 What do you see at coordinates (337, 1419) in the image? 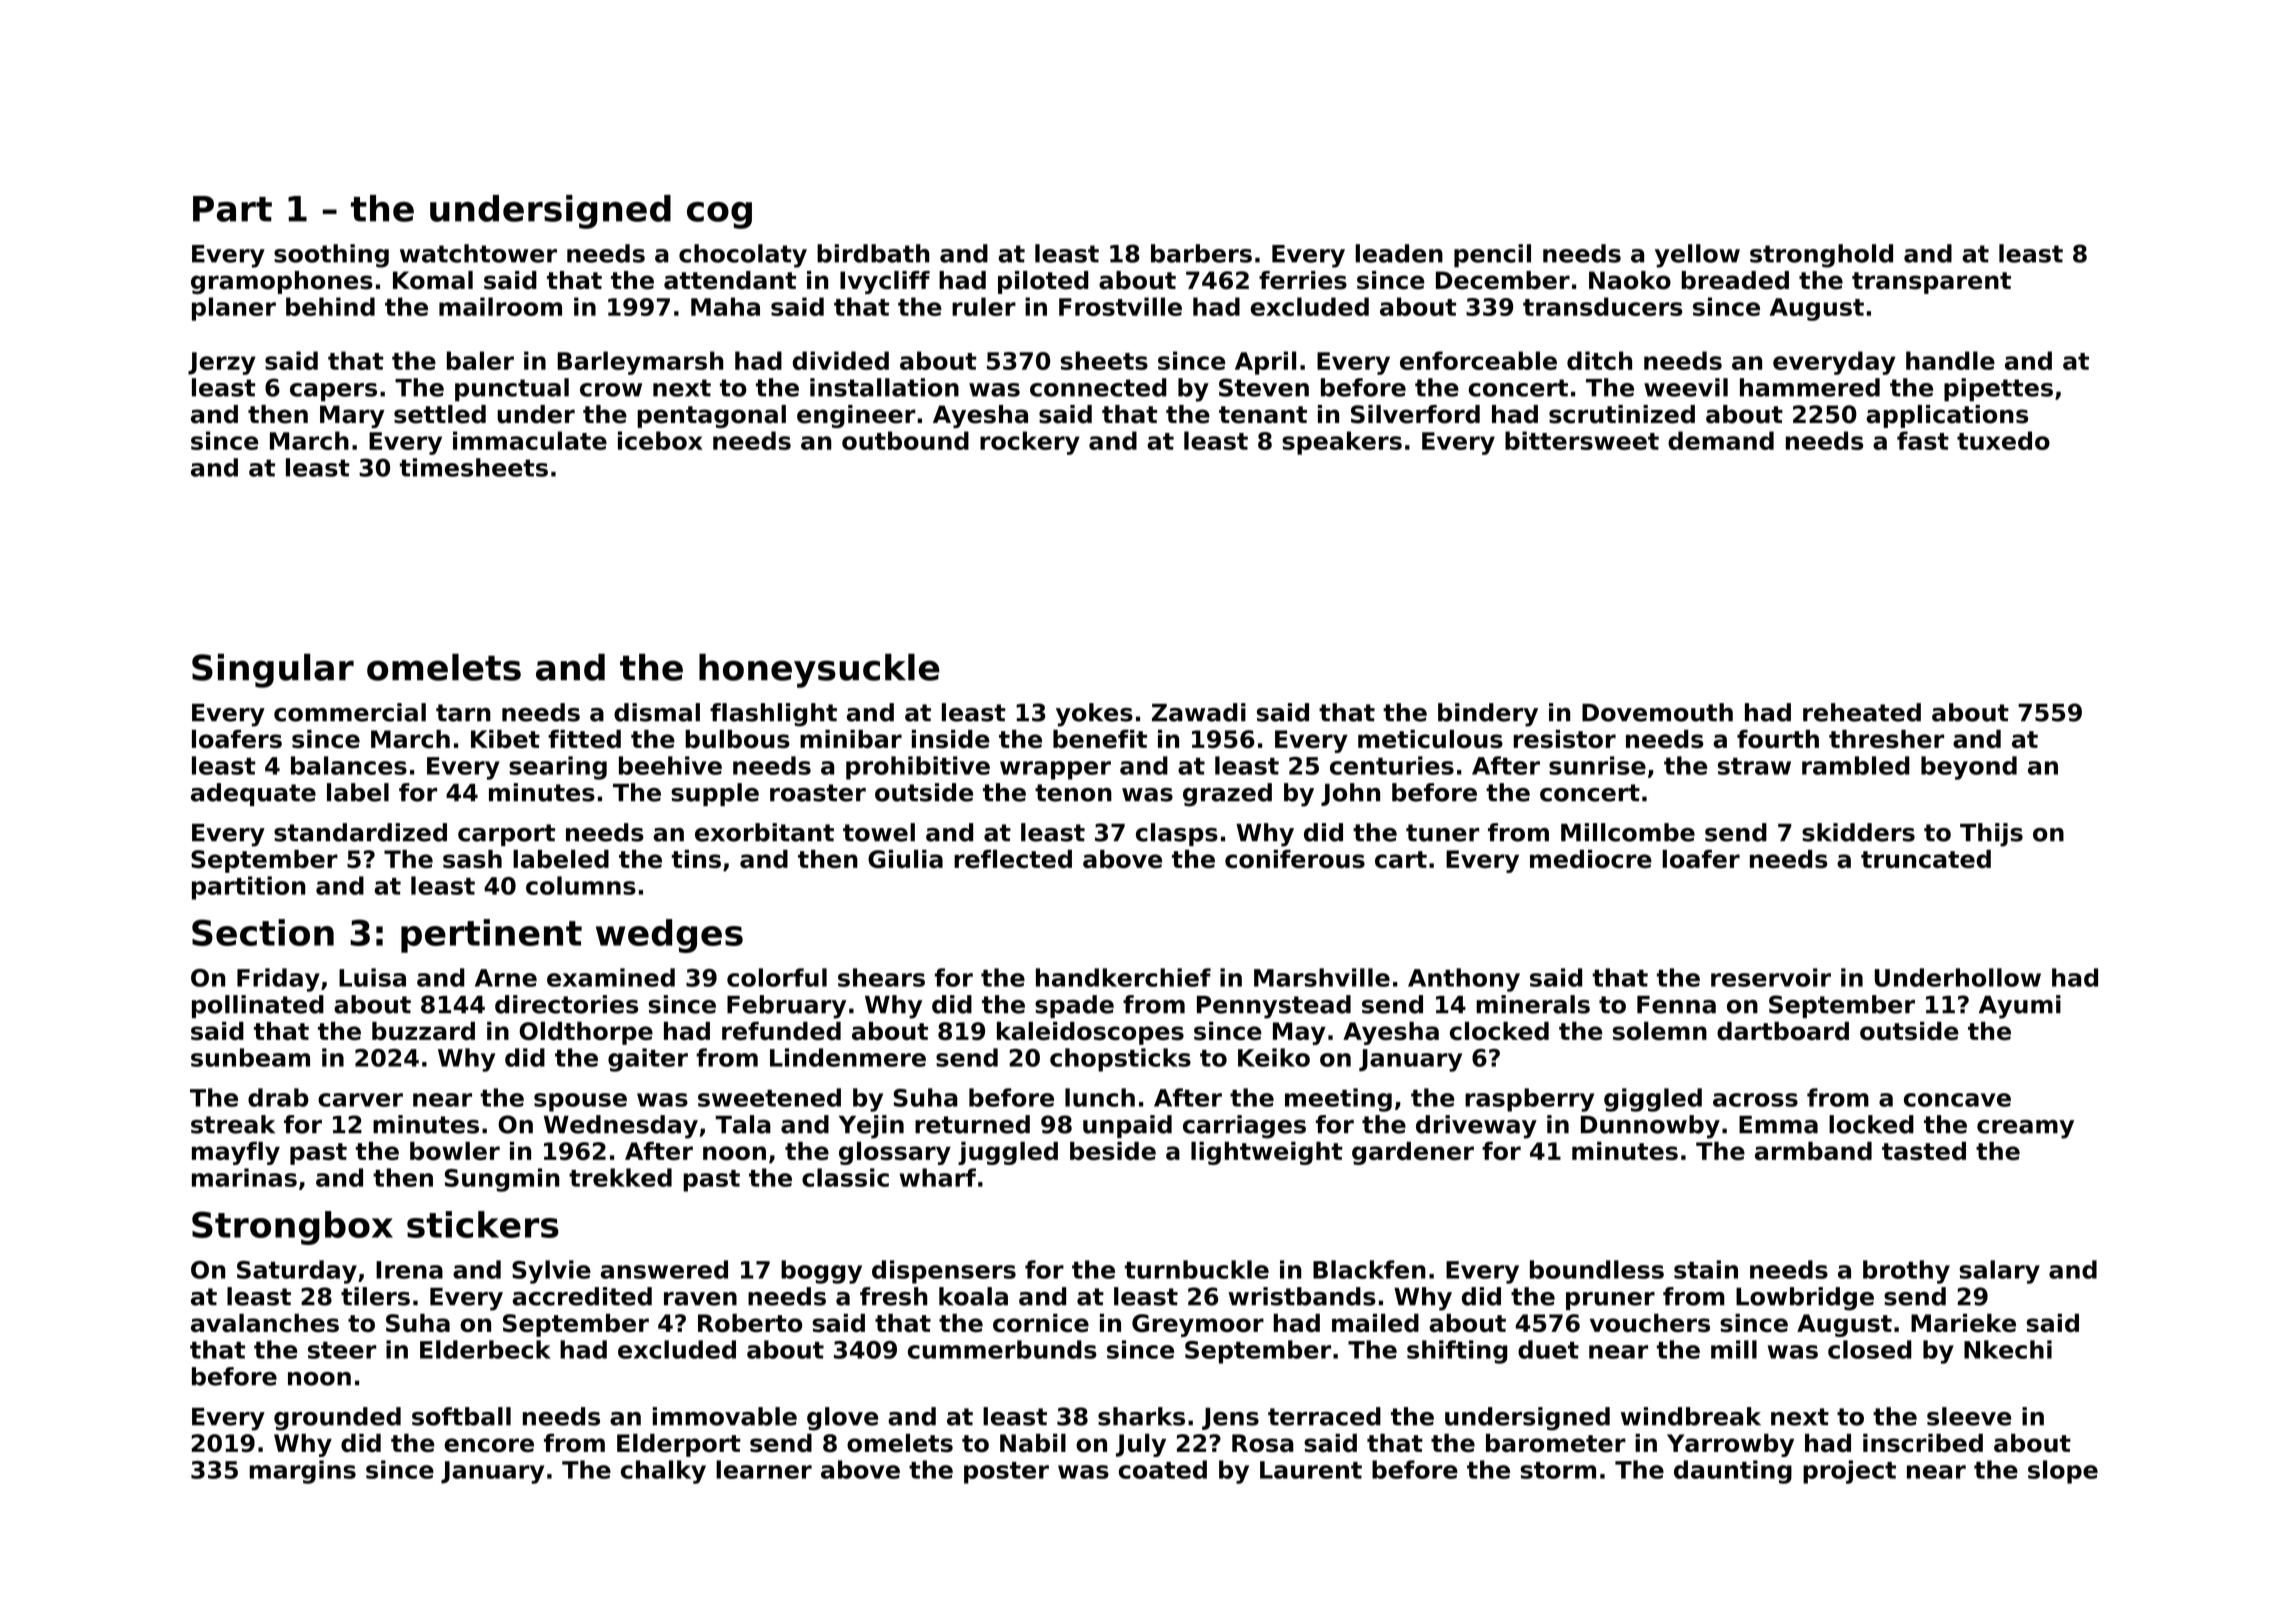
I see `grounded` at bounding box center [337, 1419].
